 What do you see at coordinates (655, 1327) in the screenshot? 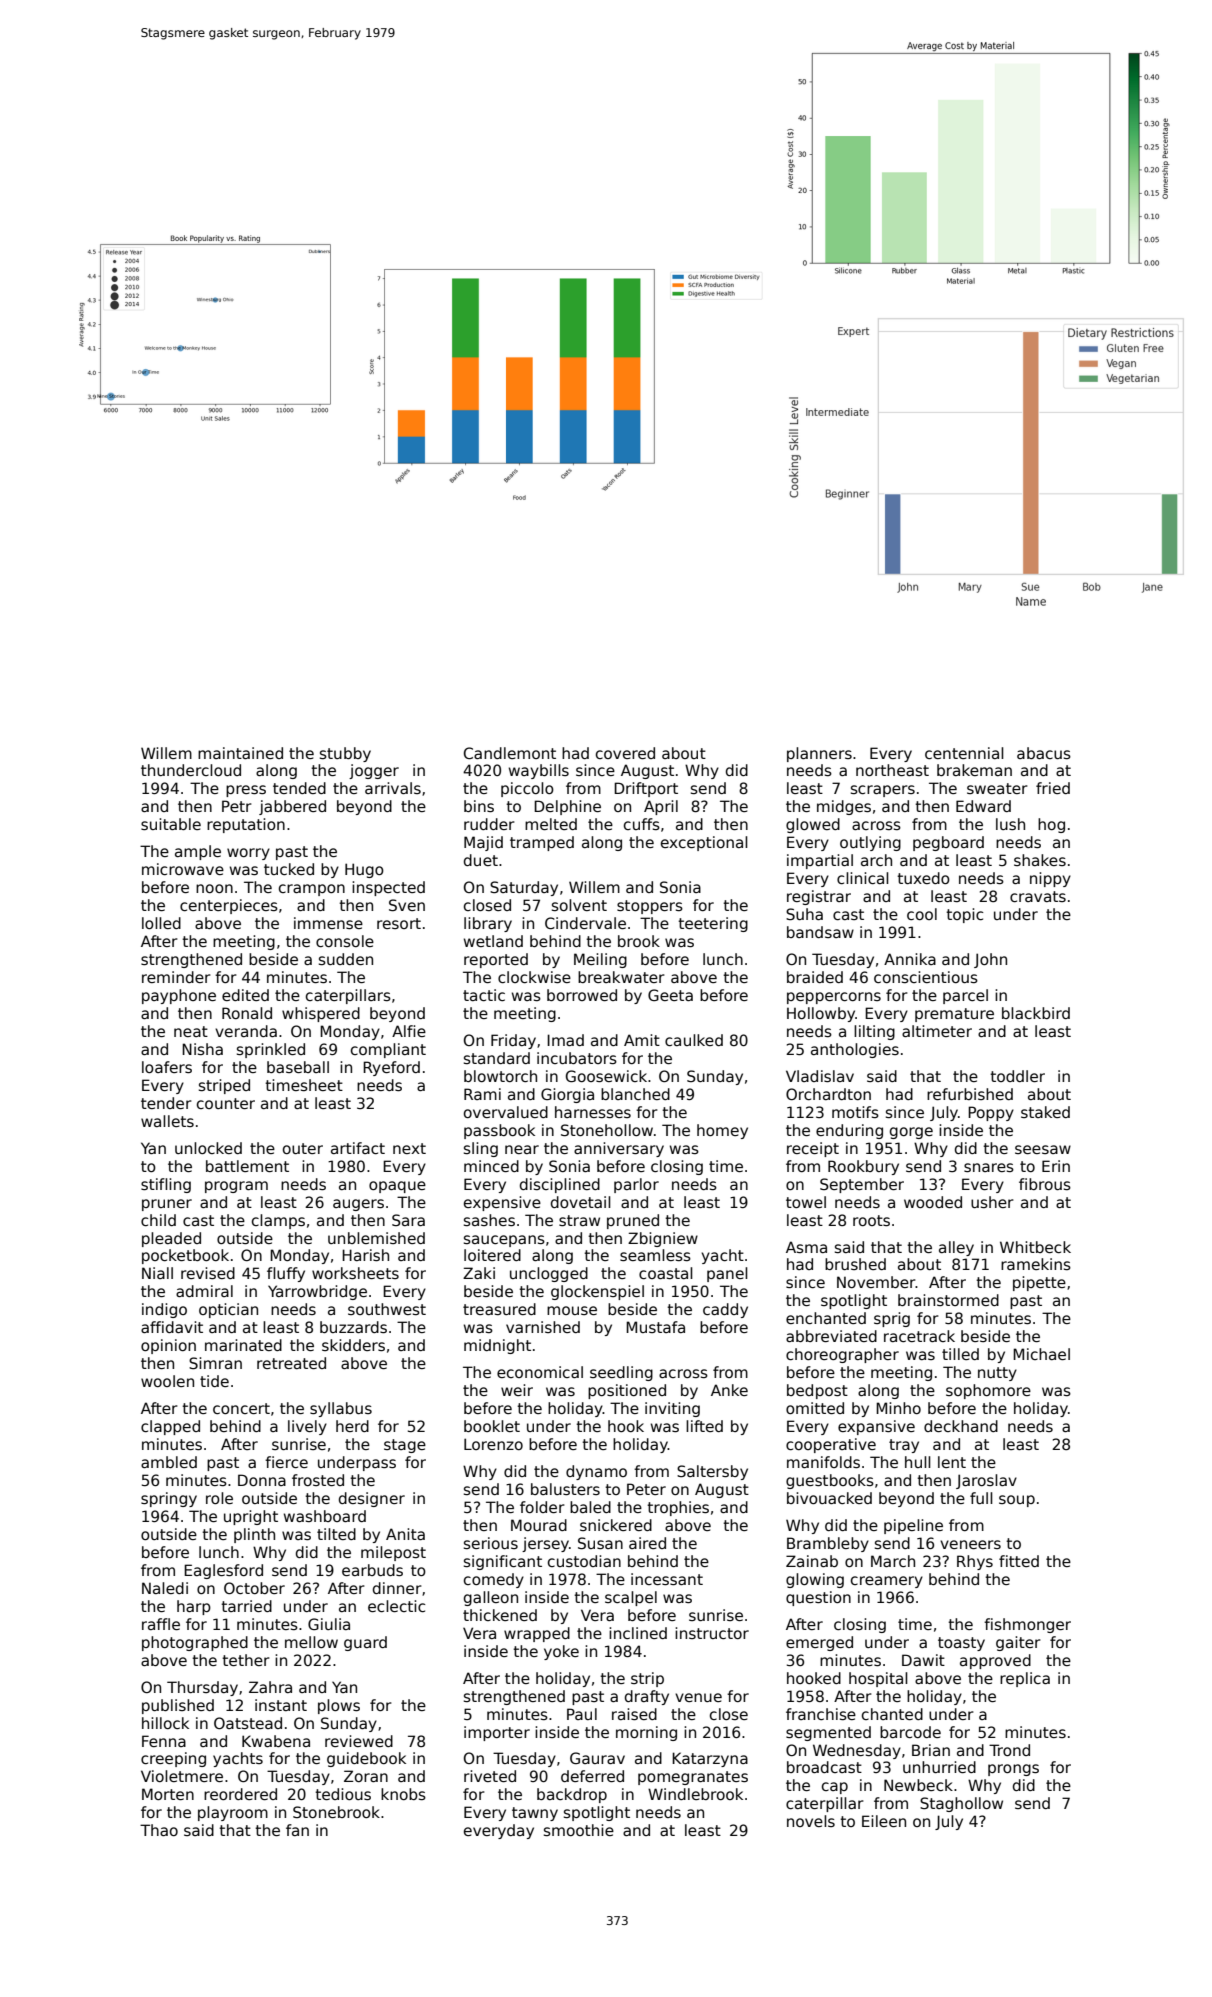
I see `Mustafa` at bounding box center [655, 1327].
